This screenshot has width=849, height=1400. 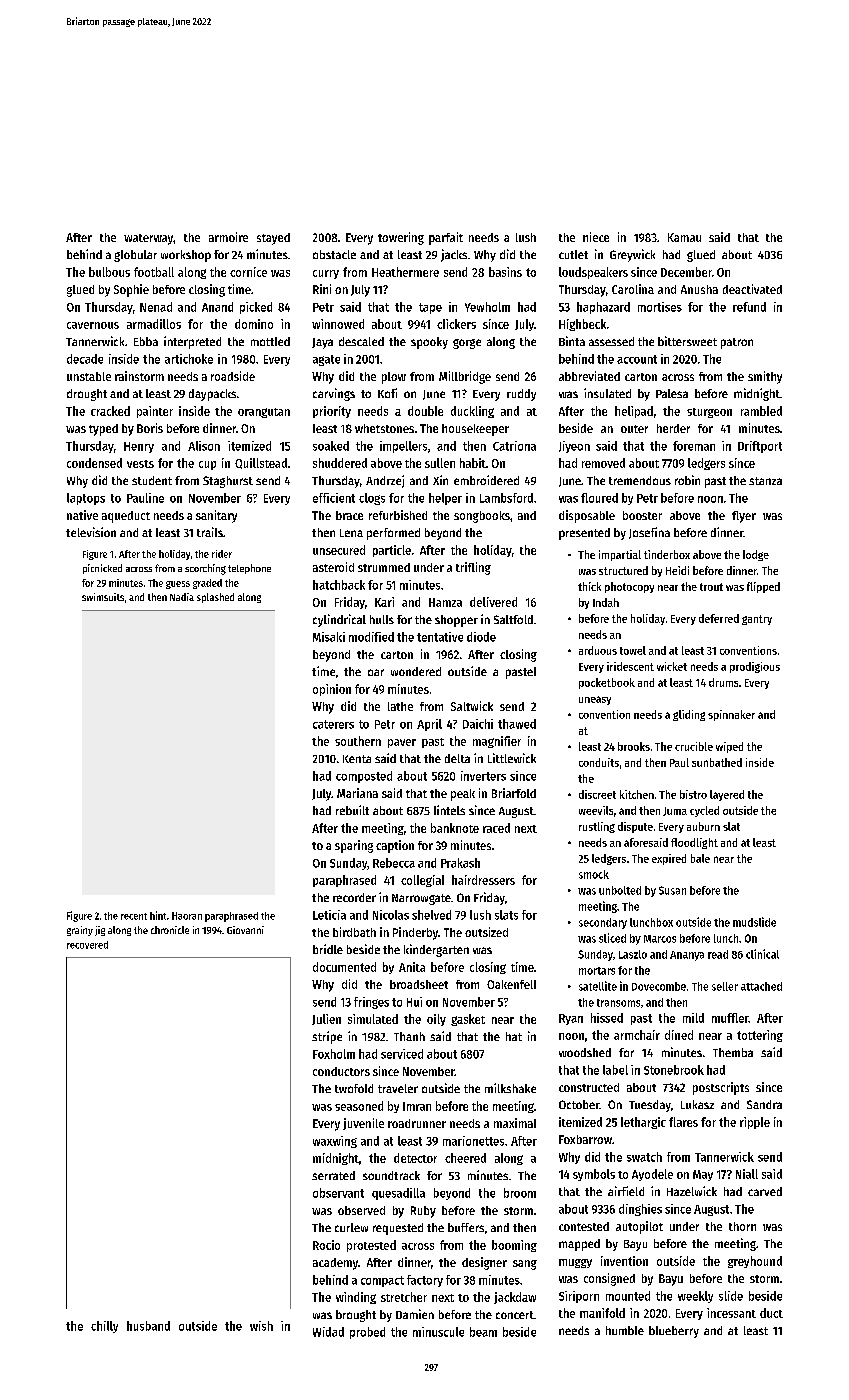 What do you see at coordinates (103, 597) in the screenshot?
I see `swimsuits` at bounding box center [103, 597].
